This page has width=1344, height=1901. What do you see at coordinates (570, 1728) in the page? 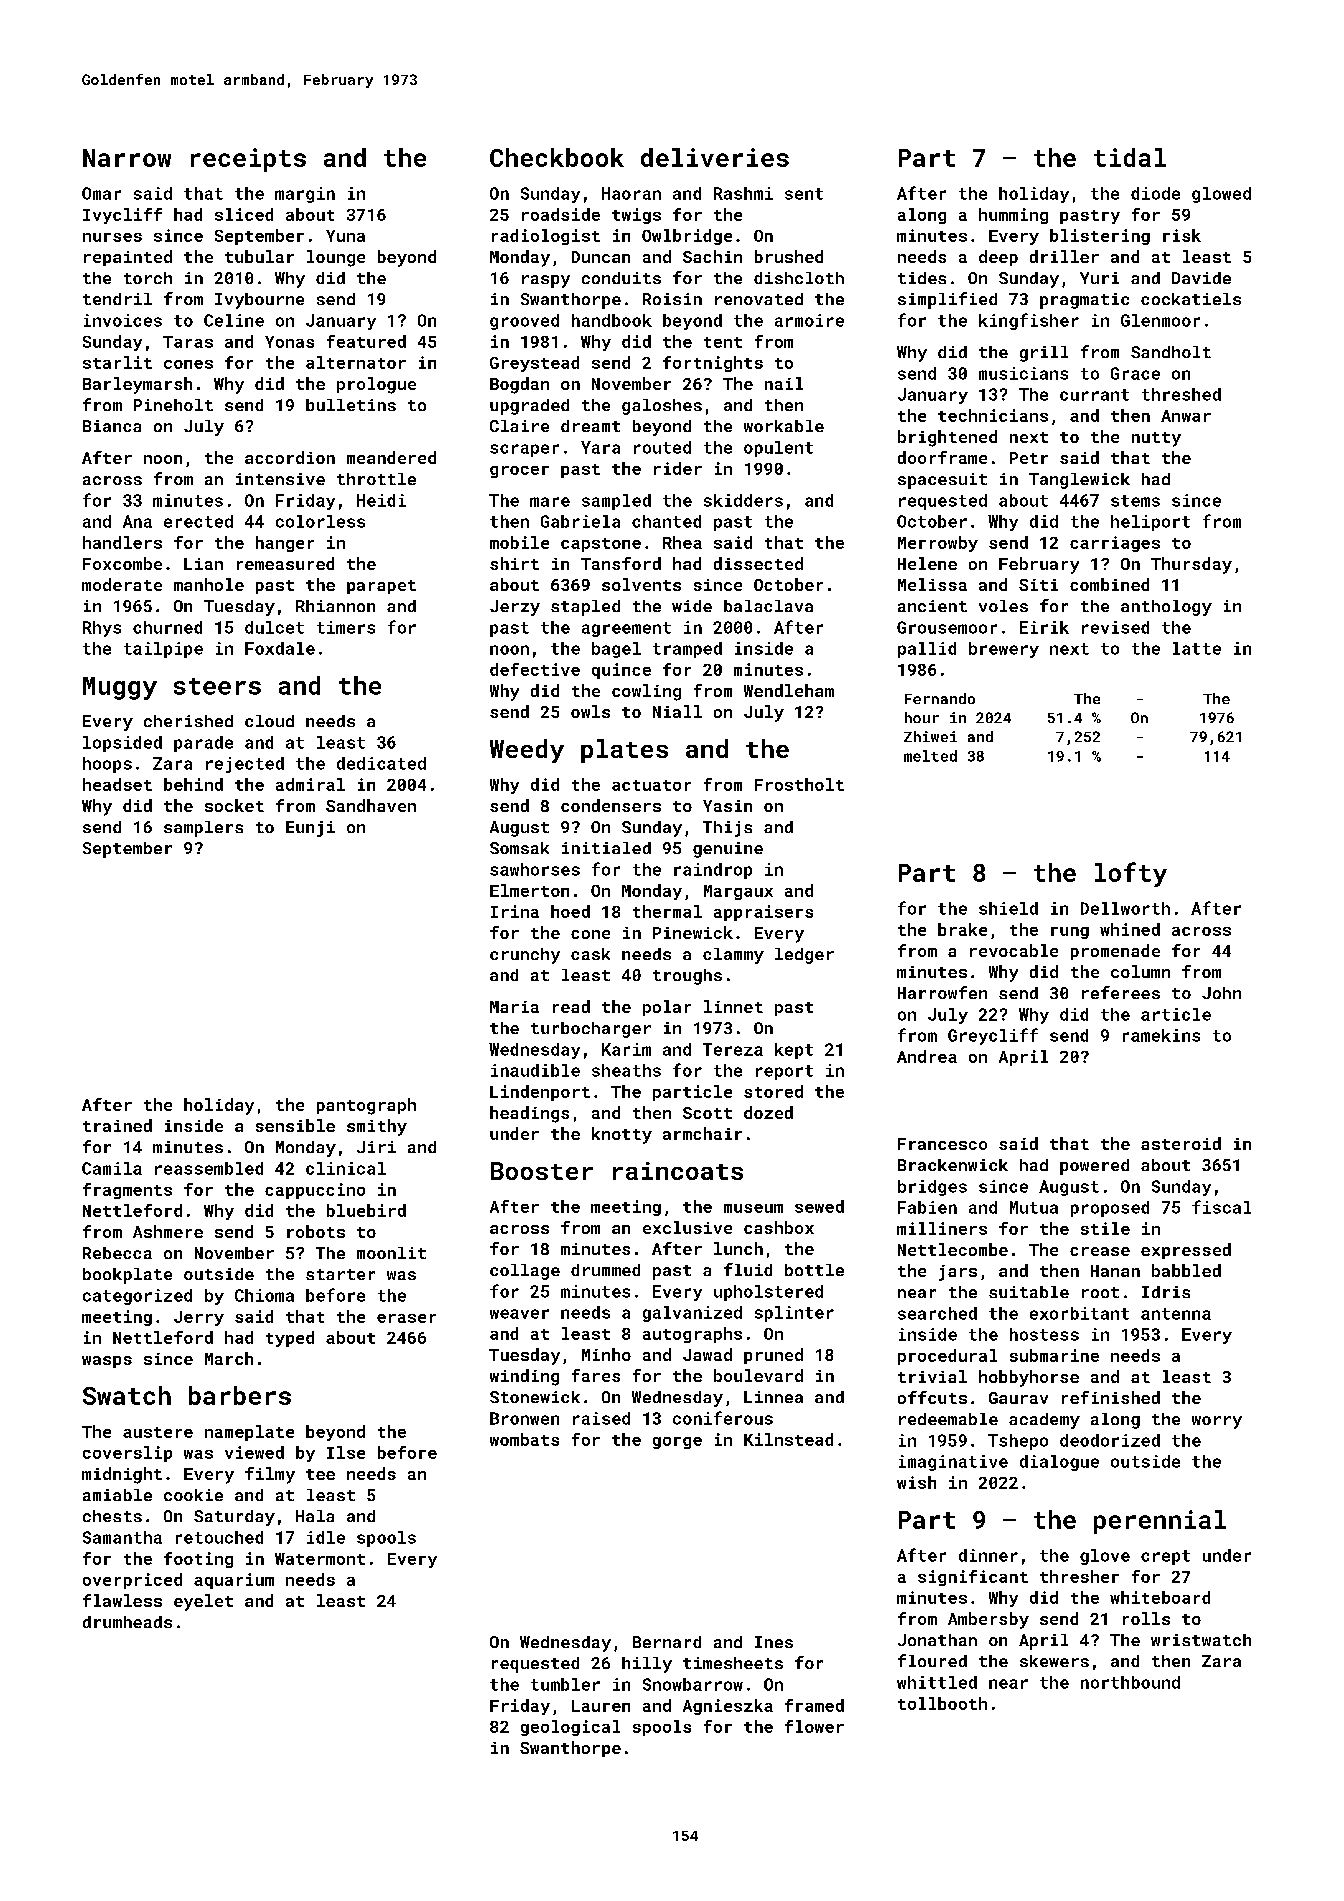
I see `geological` at bounding box center [570, 1728].
